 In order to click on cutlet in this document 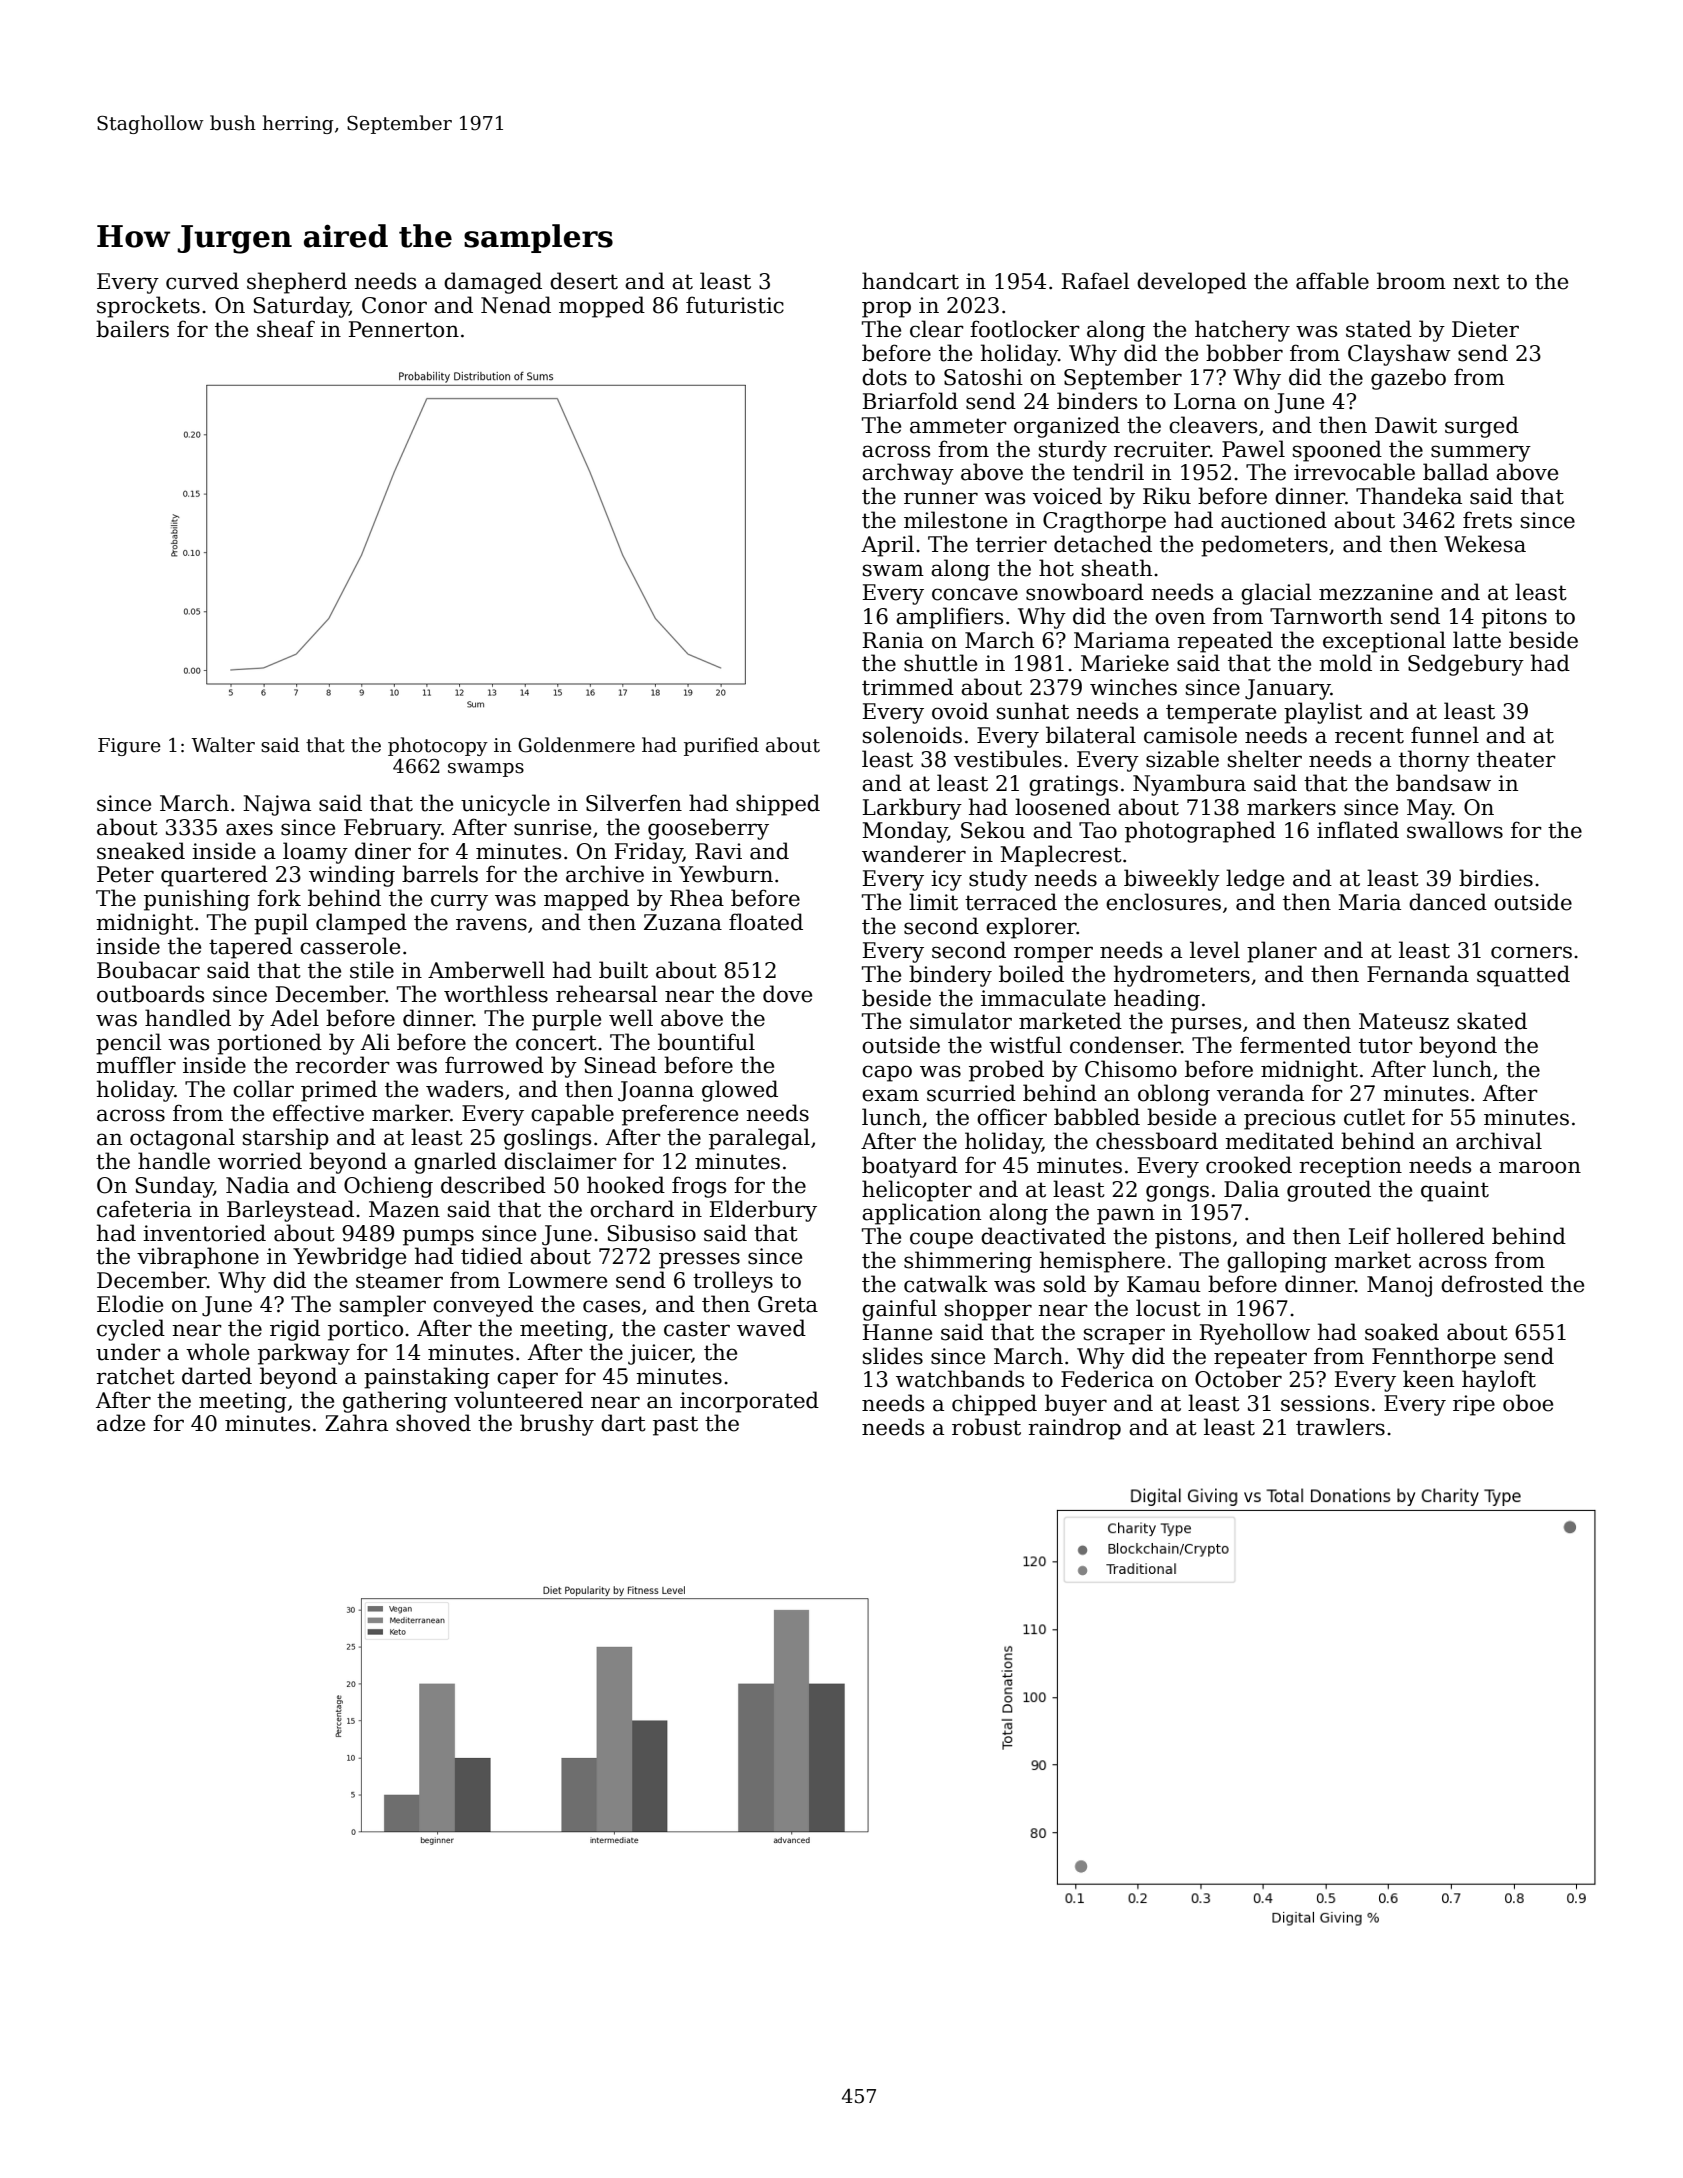, I will do `click(1374, 1117)`.
